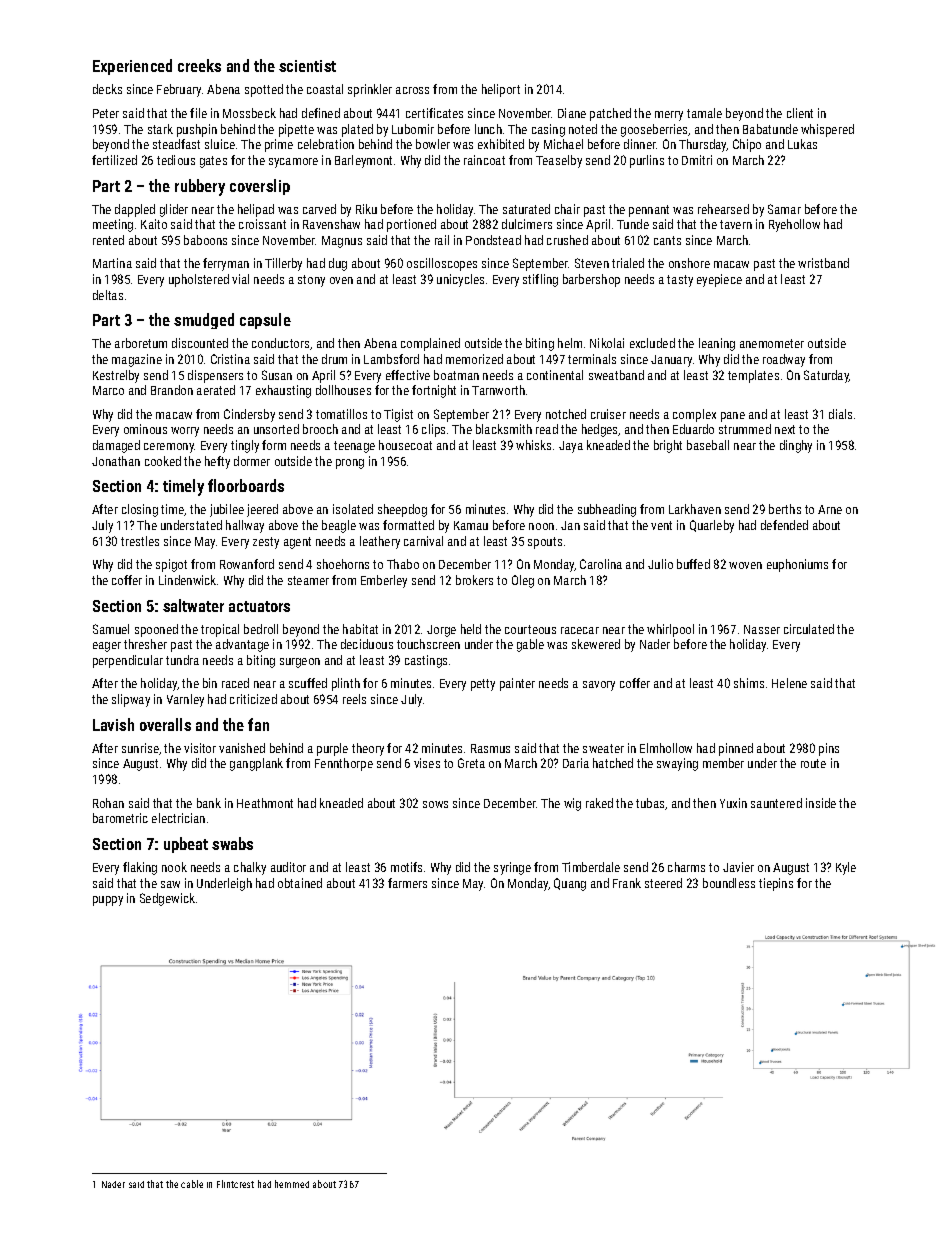 This image has height=1233, width=952. What do you see at coordinates (141, 343) in the image?
I see `arboretum` at bounding box center [141, 343].
